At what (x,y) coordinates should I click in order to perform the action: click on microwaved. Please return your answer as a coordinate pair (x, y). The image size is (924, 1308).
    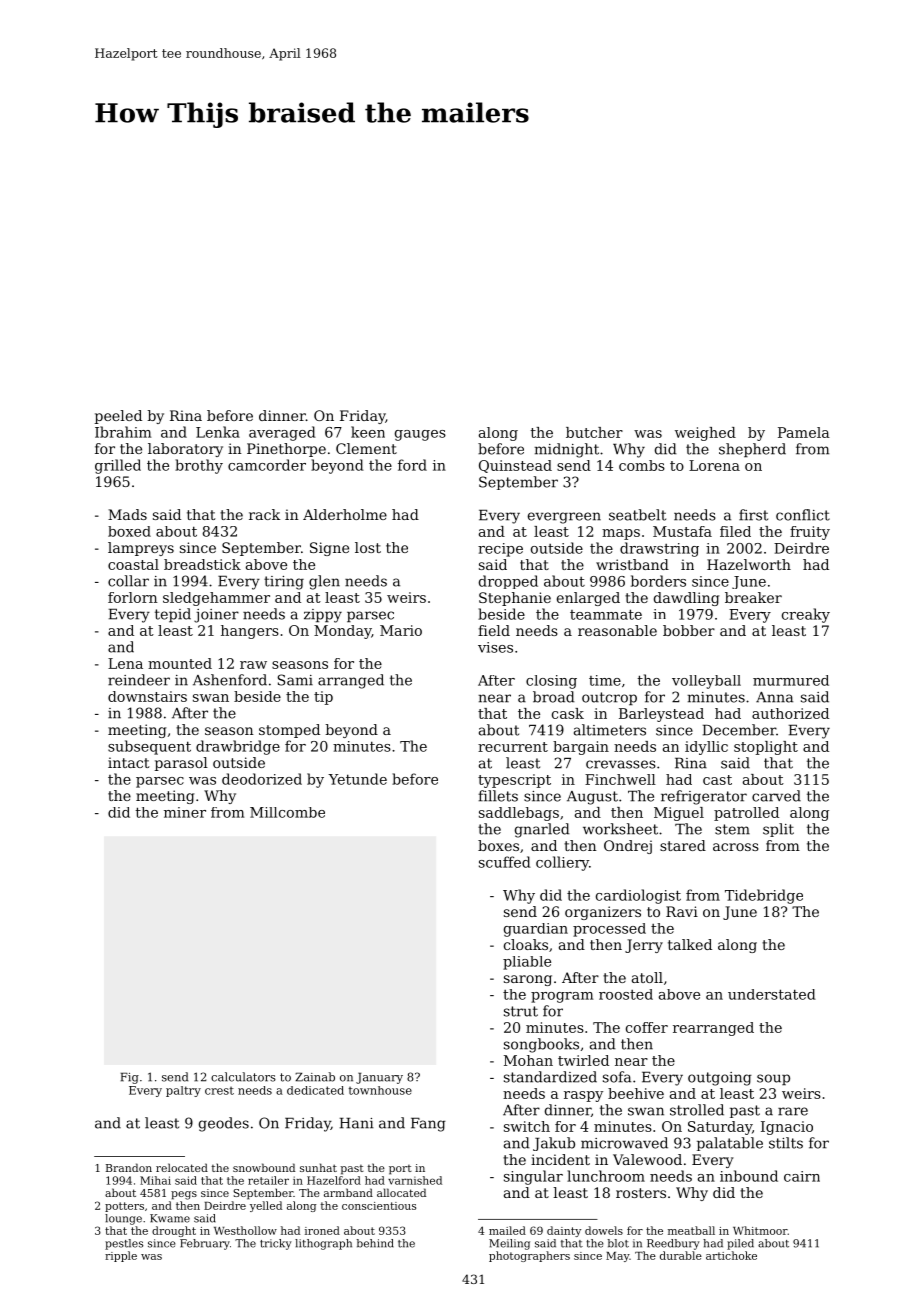
    Looking at the image, I should click on (624, 1143).
